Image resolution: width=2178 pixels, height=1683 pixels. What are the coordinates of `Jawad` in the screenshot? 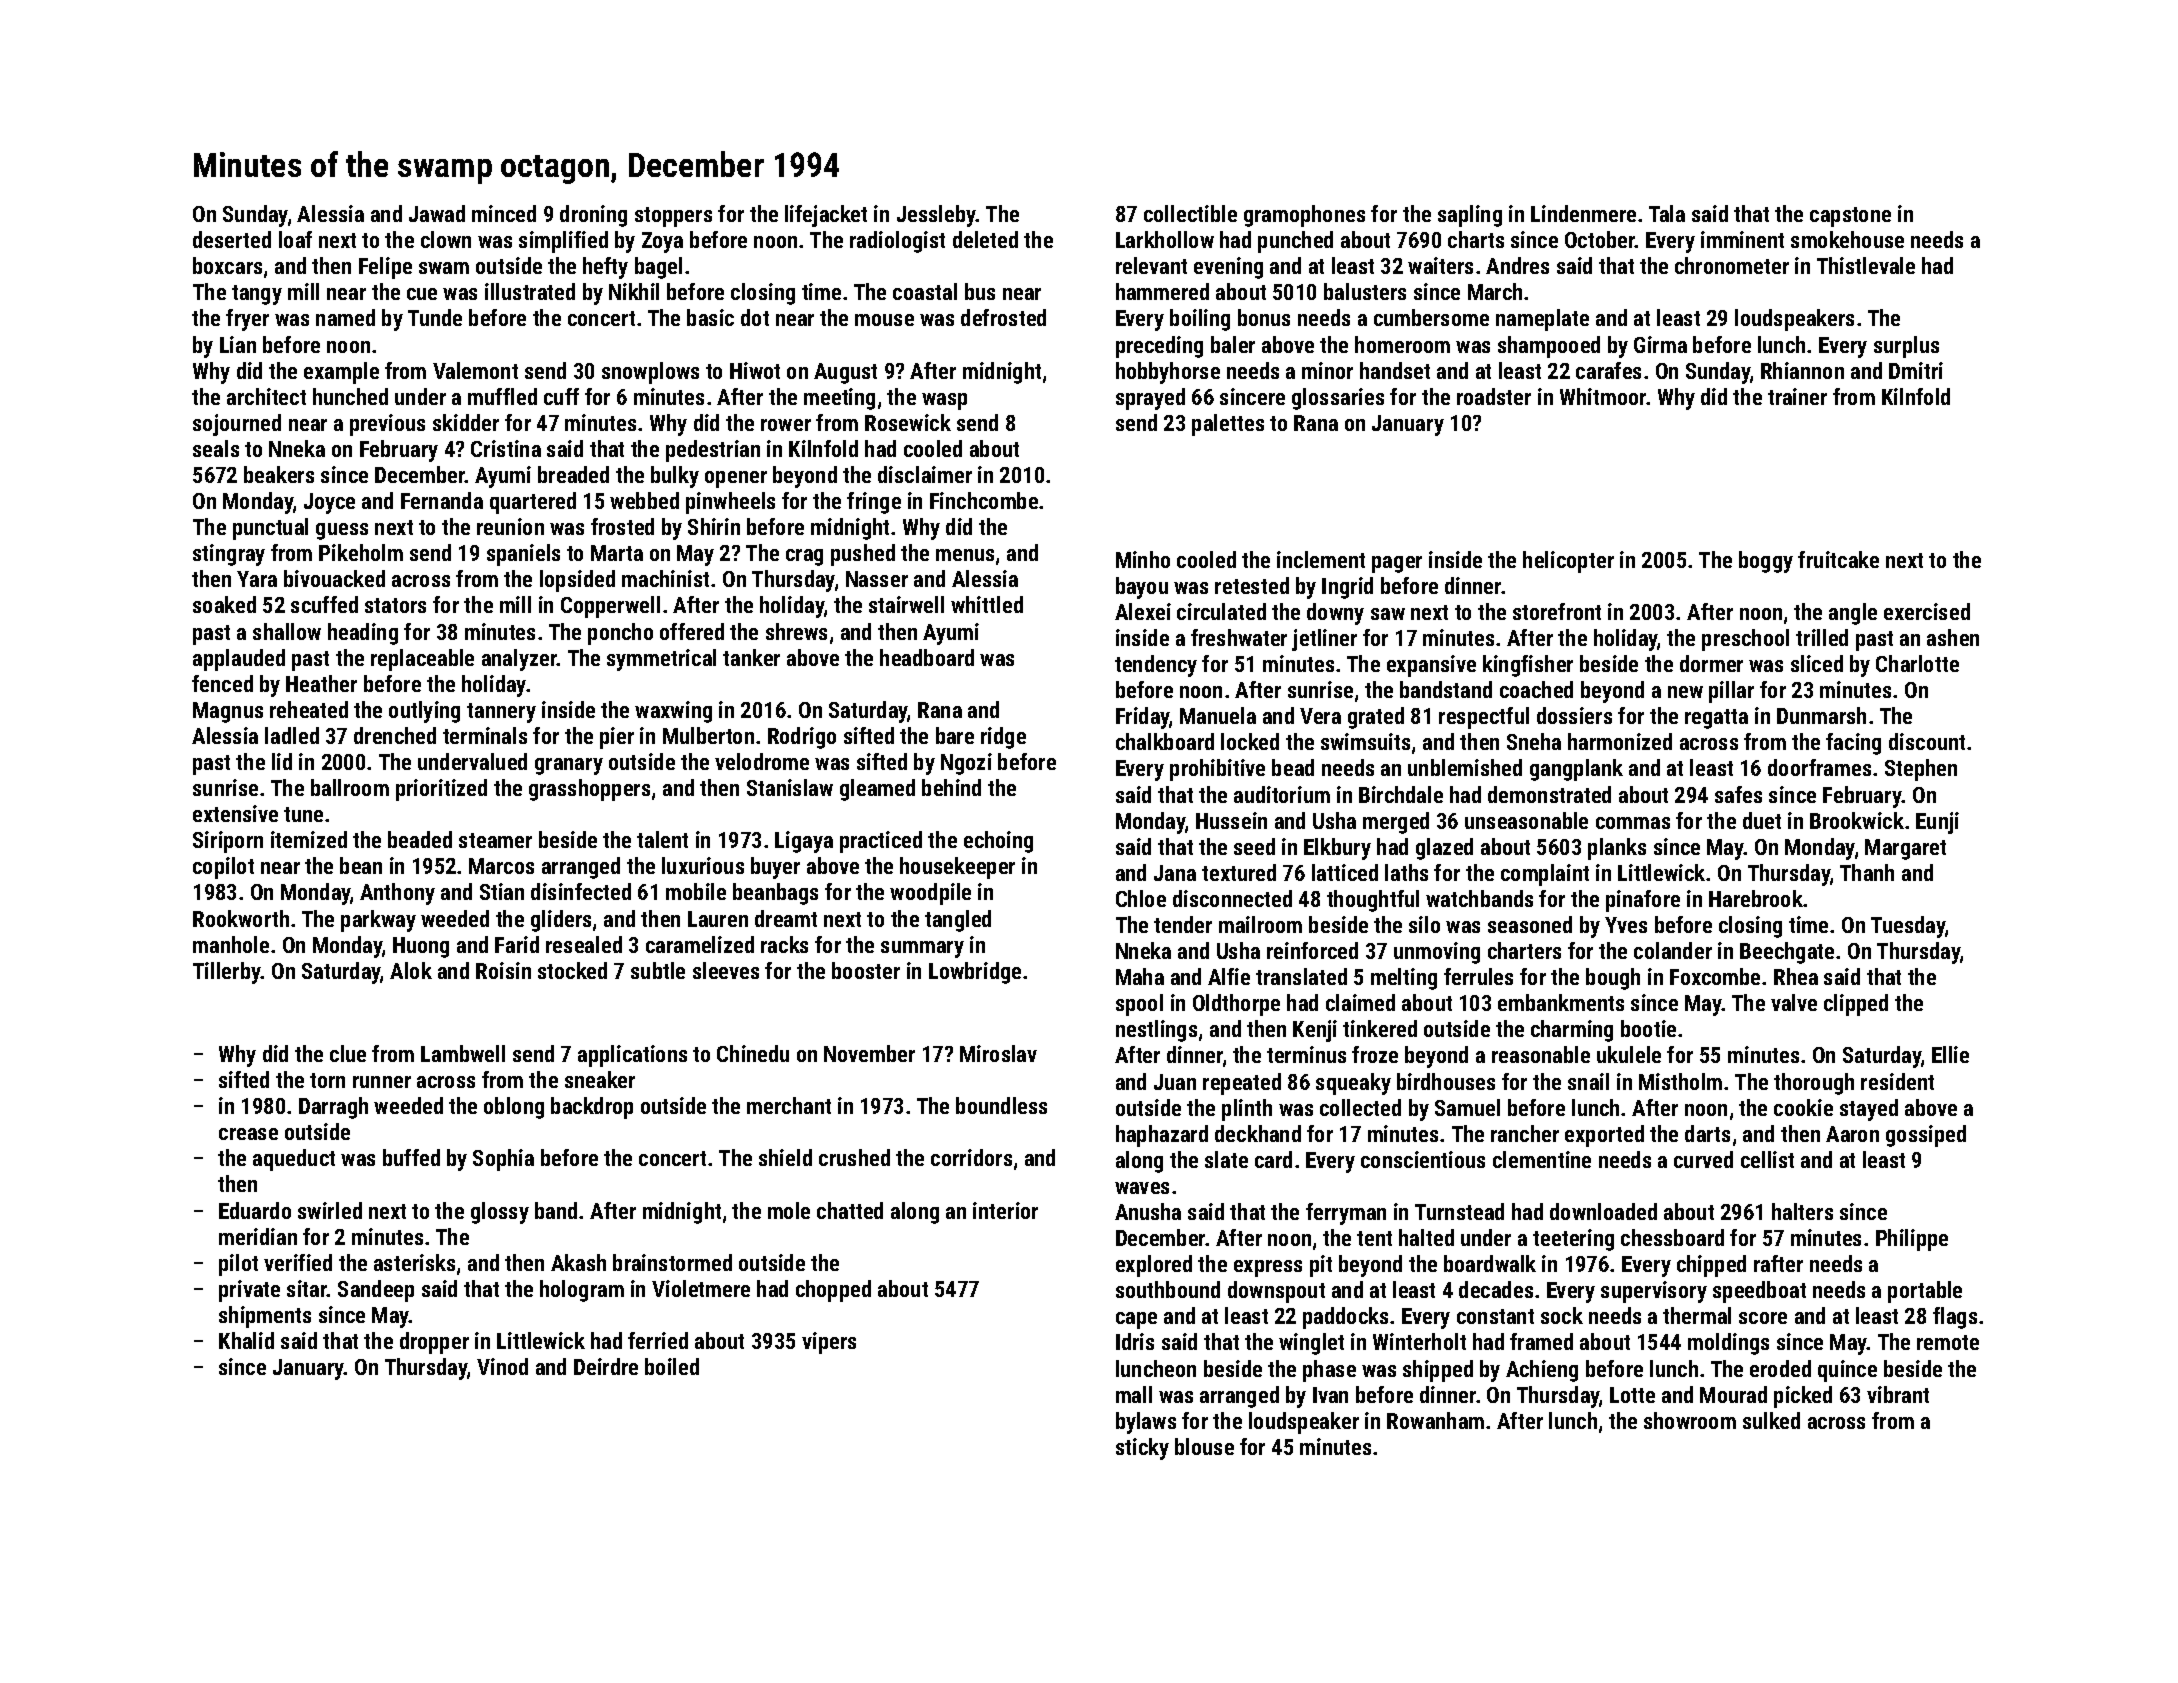 It's located at (437, 213).
